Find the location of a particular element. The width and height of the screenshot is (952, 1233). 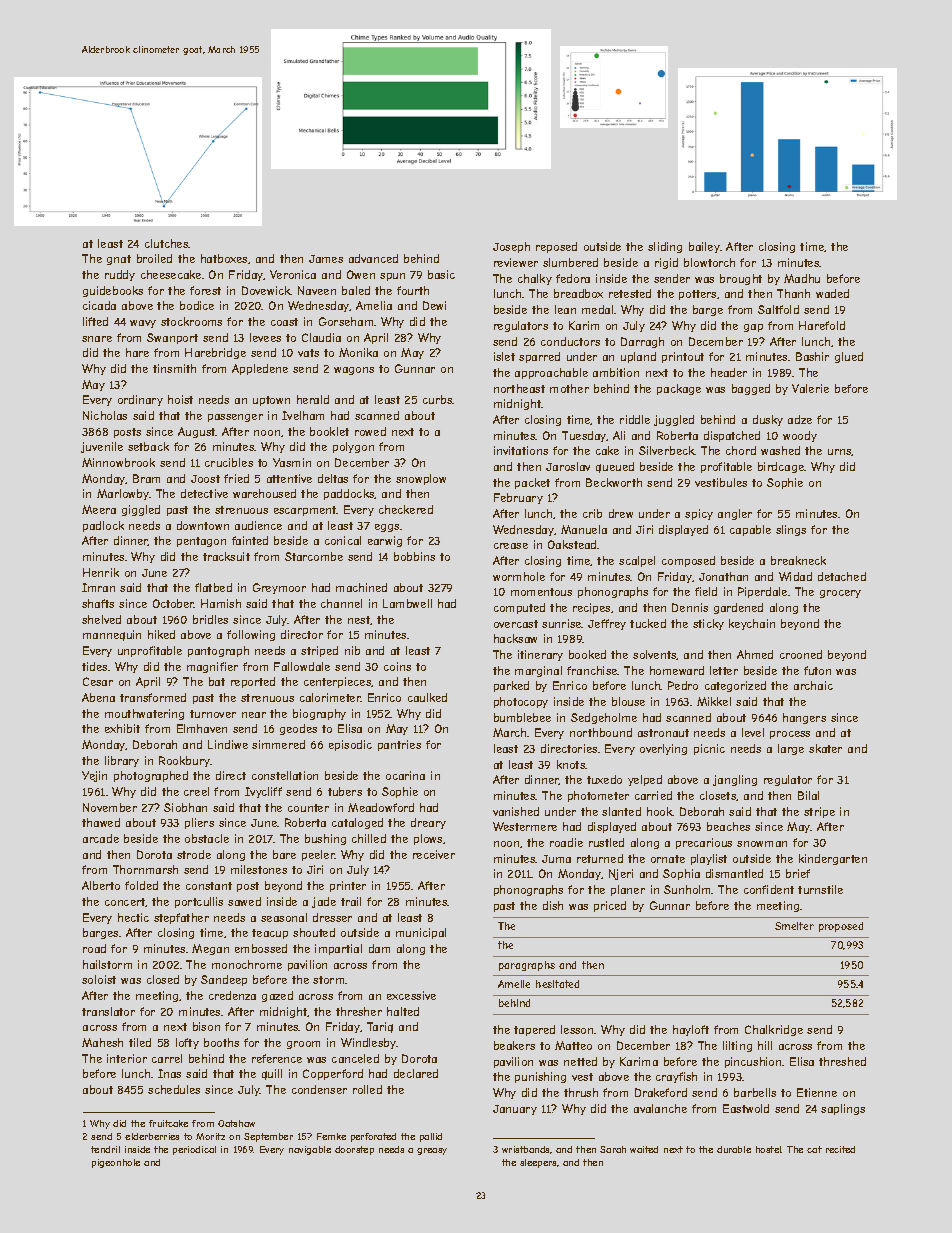

waded is located at coordinates (832, 293).
